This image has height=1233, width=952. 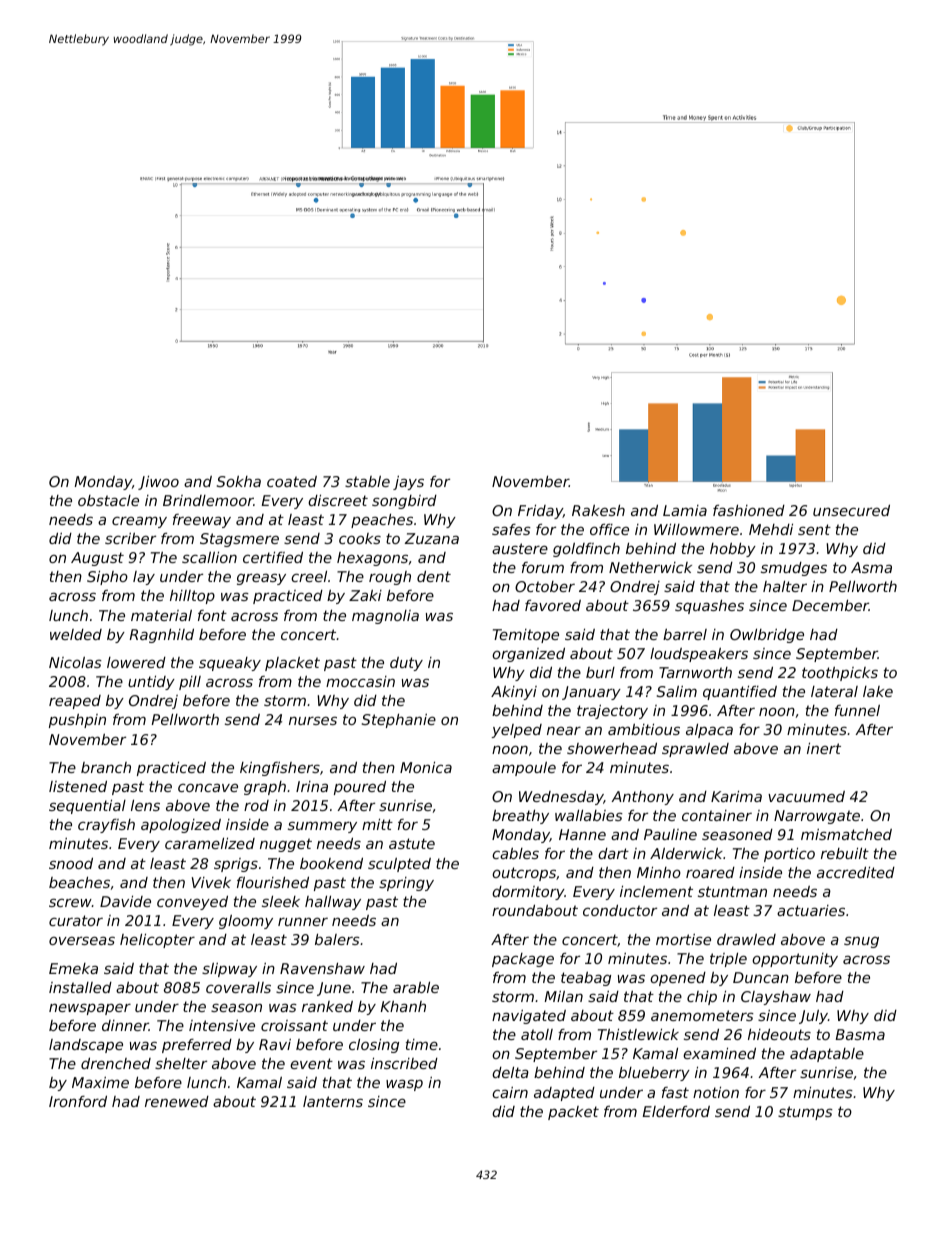 I want to click on Stagsmere, so click(x=239, y=540).
